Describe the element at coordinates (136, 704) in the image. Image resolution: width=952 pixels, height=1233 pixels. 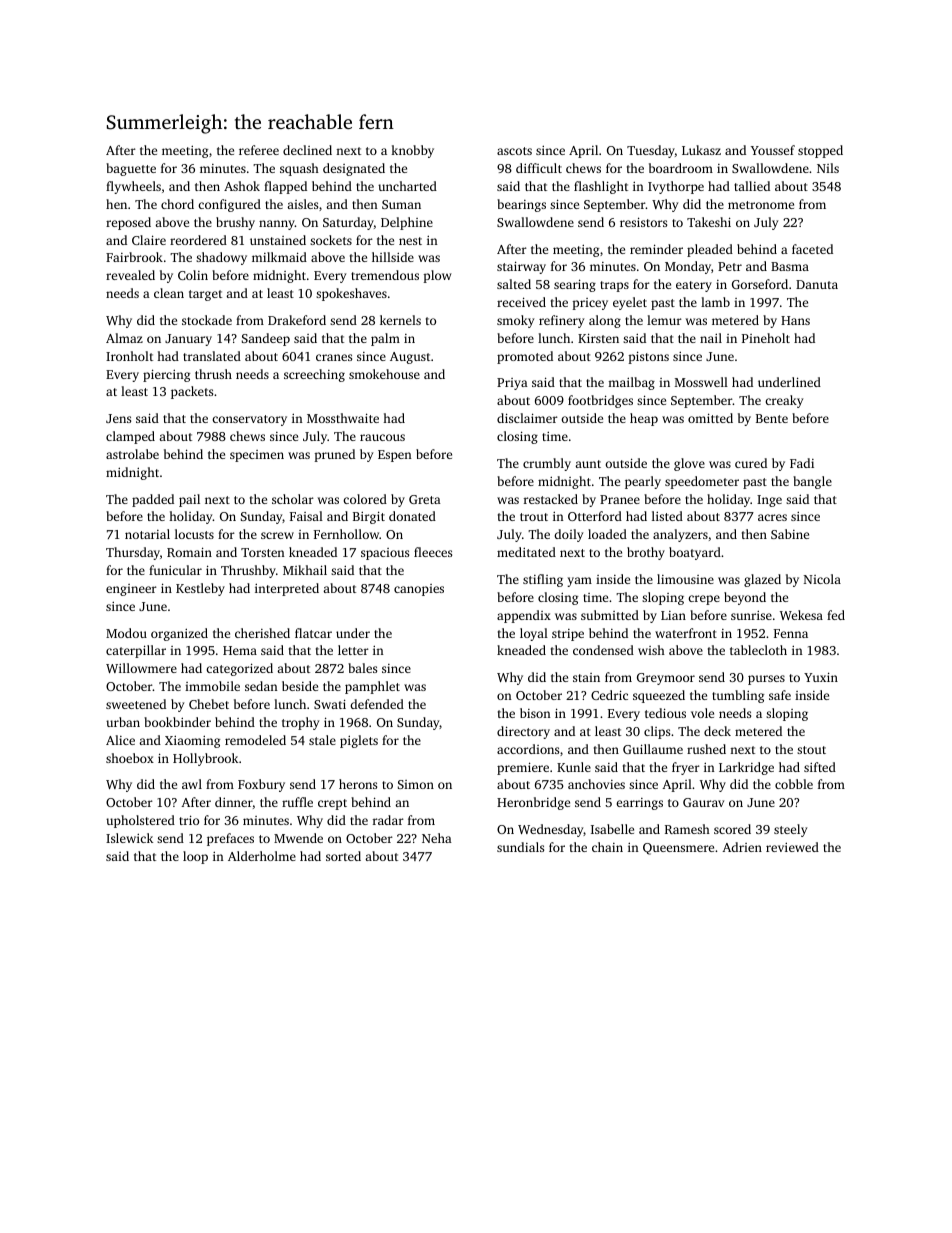
I see `sweetened` at that location.
